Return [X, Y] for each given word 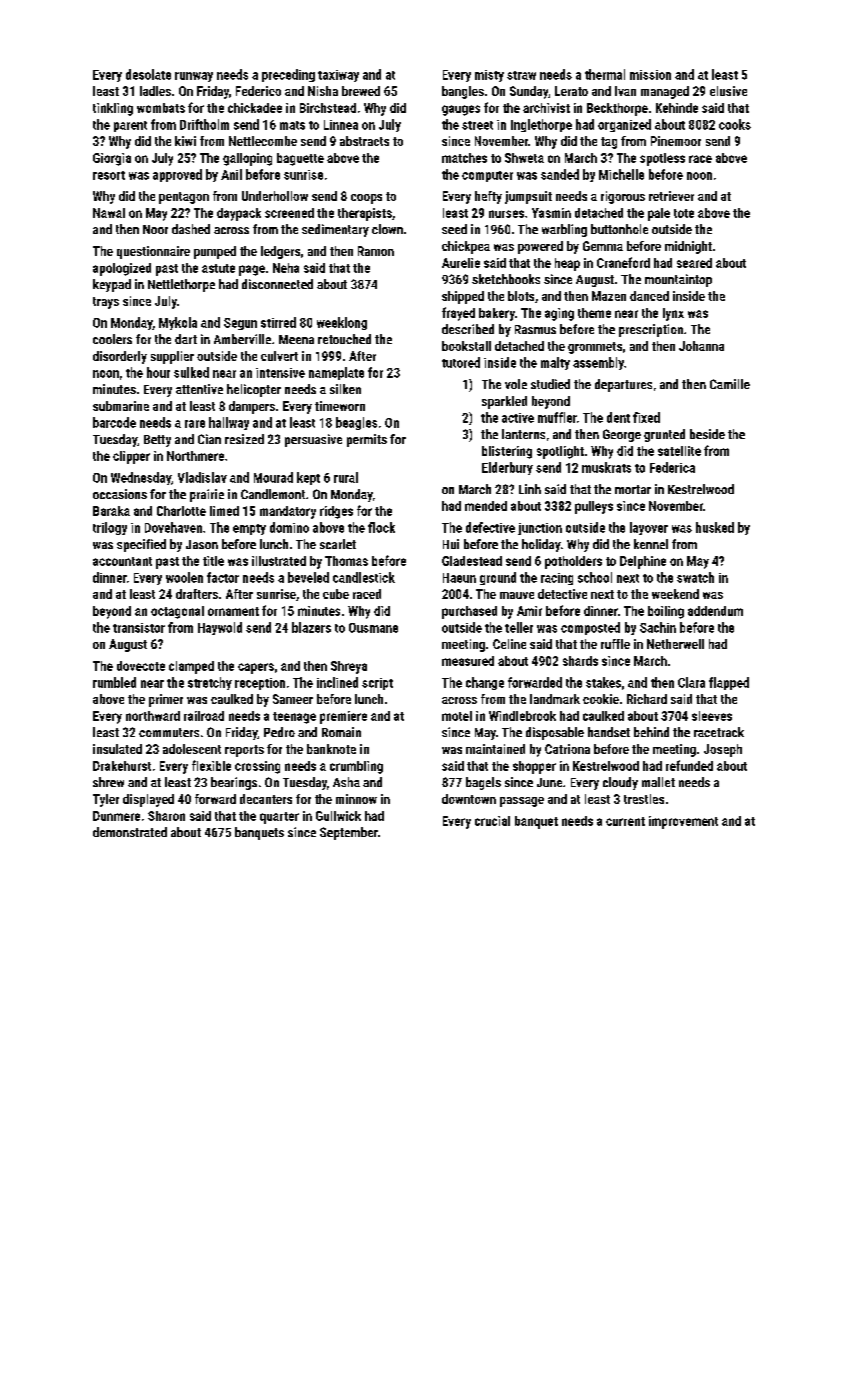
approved [177, 175]
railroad [204, 716]
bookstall [466, 346]
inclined [337, 682]
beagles [356, 423]
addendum [715, 611]
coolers [112, 339]
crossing [257, 767]
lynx [673, 314]
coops [366, 199]
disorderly [120, 357]
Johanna [701, 346]
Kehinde [677, 108]
